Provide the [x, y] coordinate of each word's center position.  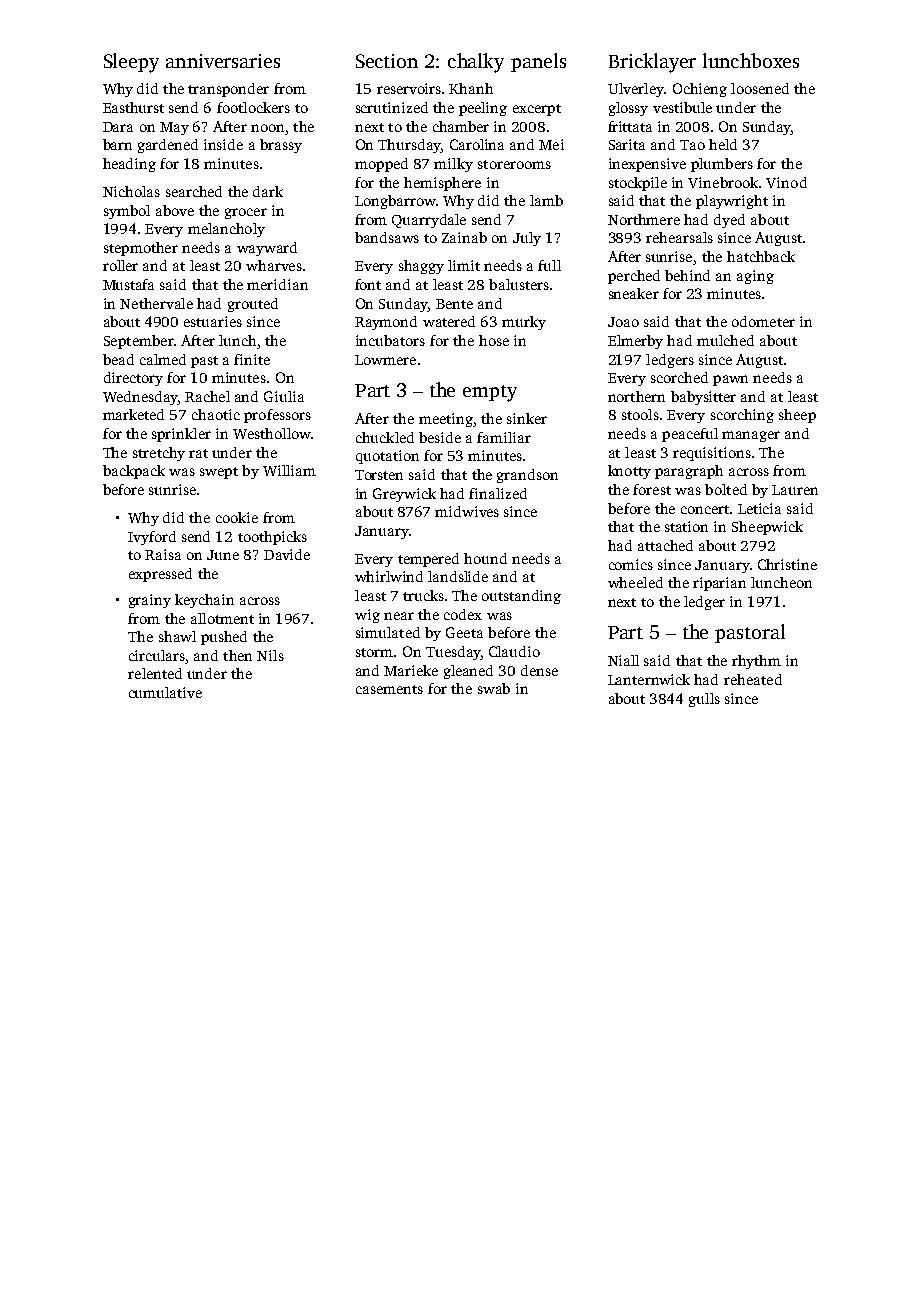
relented [155, 673]
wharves [274, 265]
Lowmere [385, 360]
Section [387, 61]
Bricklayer [652, 63]
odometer [763, 321]
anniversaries [223, 61]
